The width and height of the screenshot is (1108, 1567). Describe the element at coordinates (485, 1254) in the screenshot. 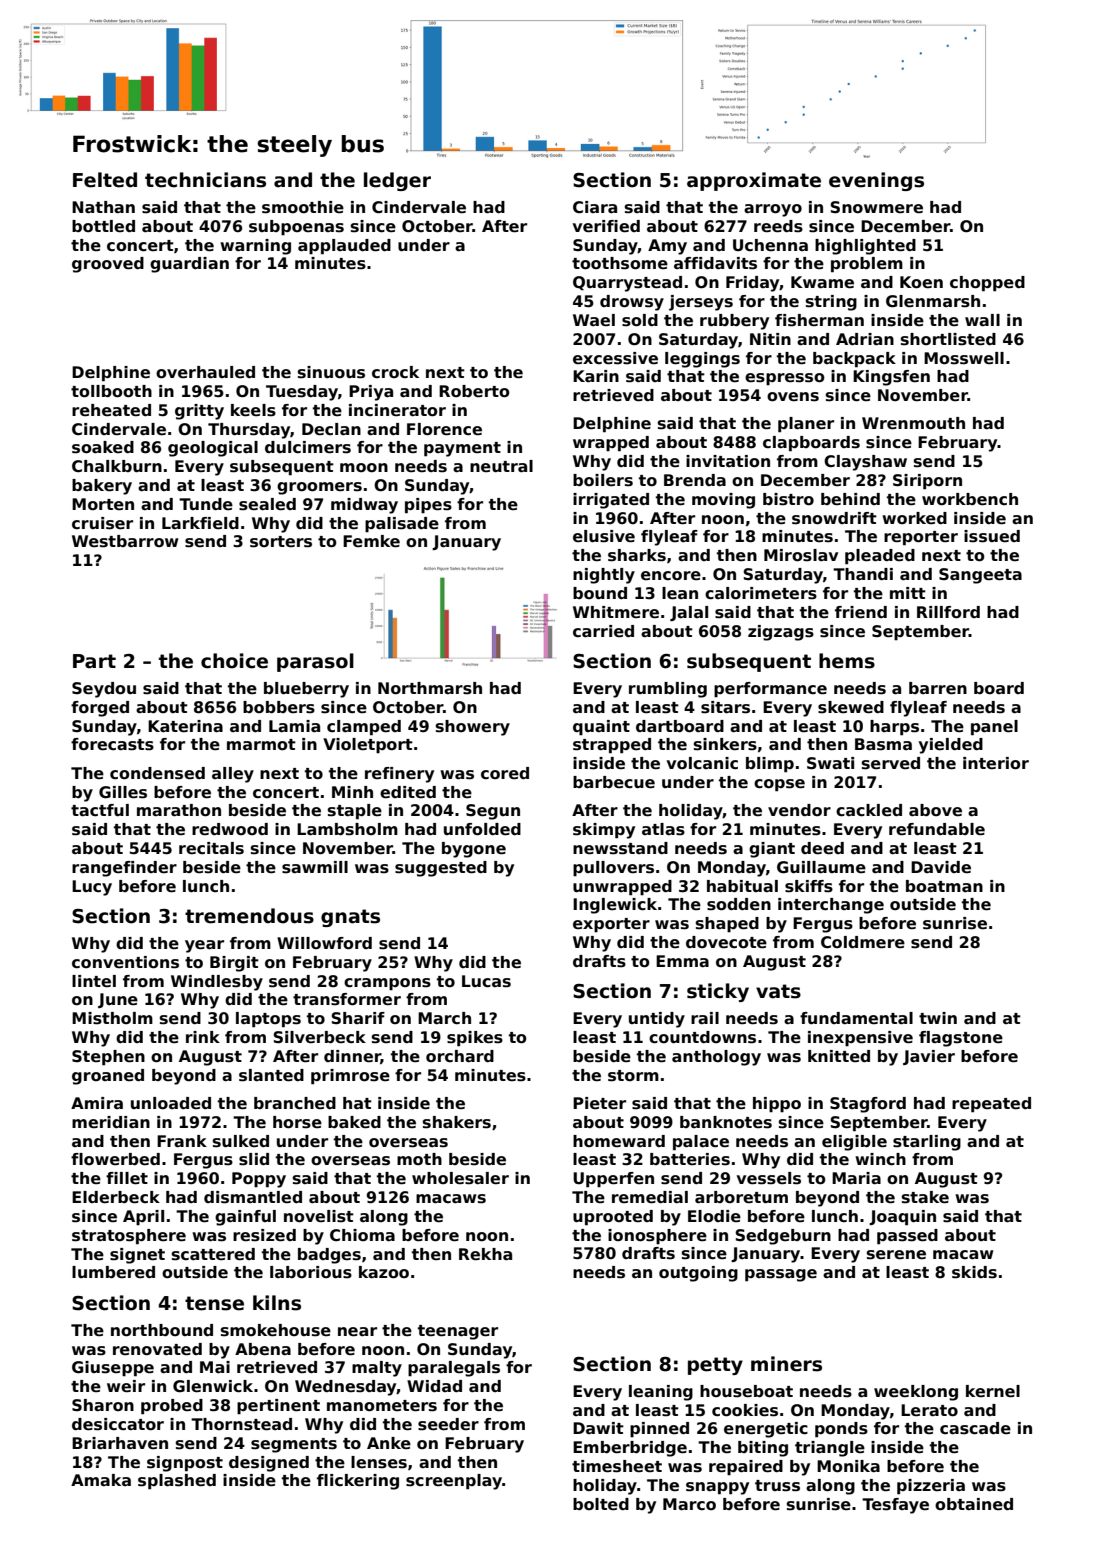

I see `Rekha` at that location.
